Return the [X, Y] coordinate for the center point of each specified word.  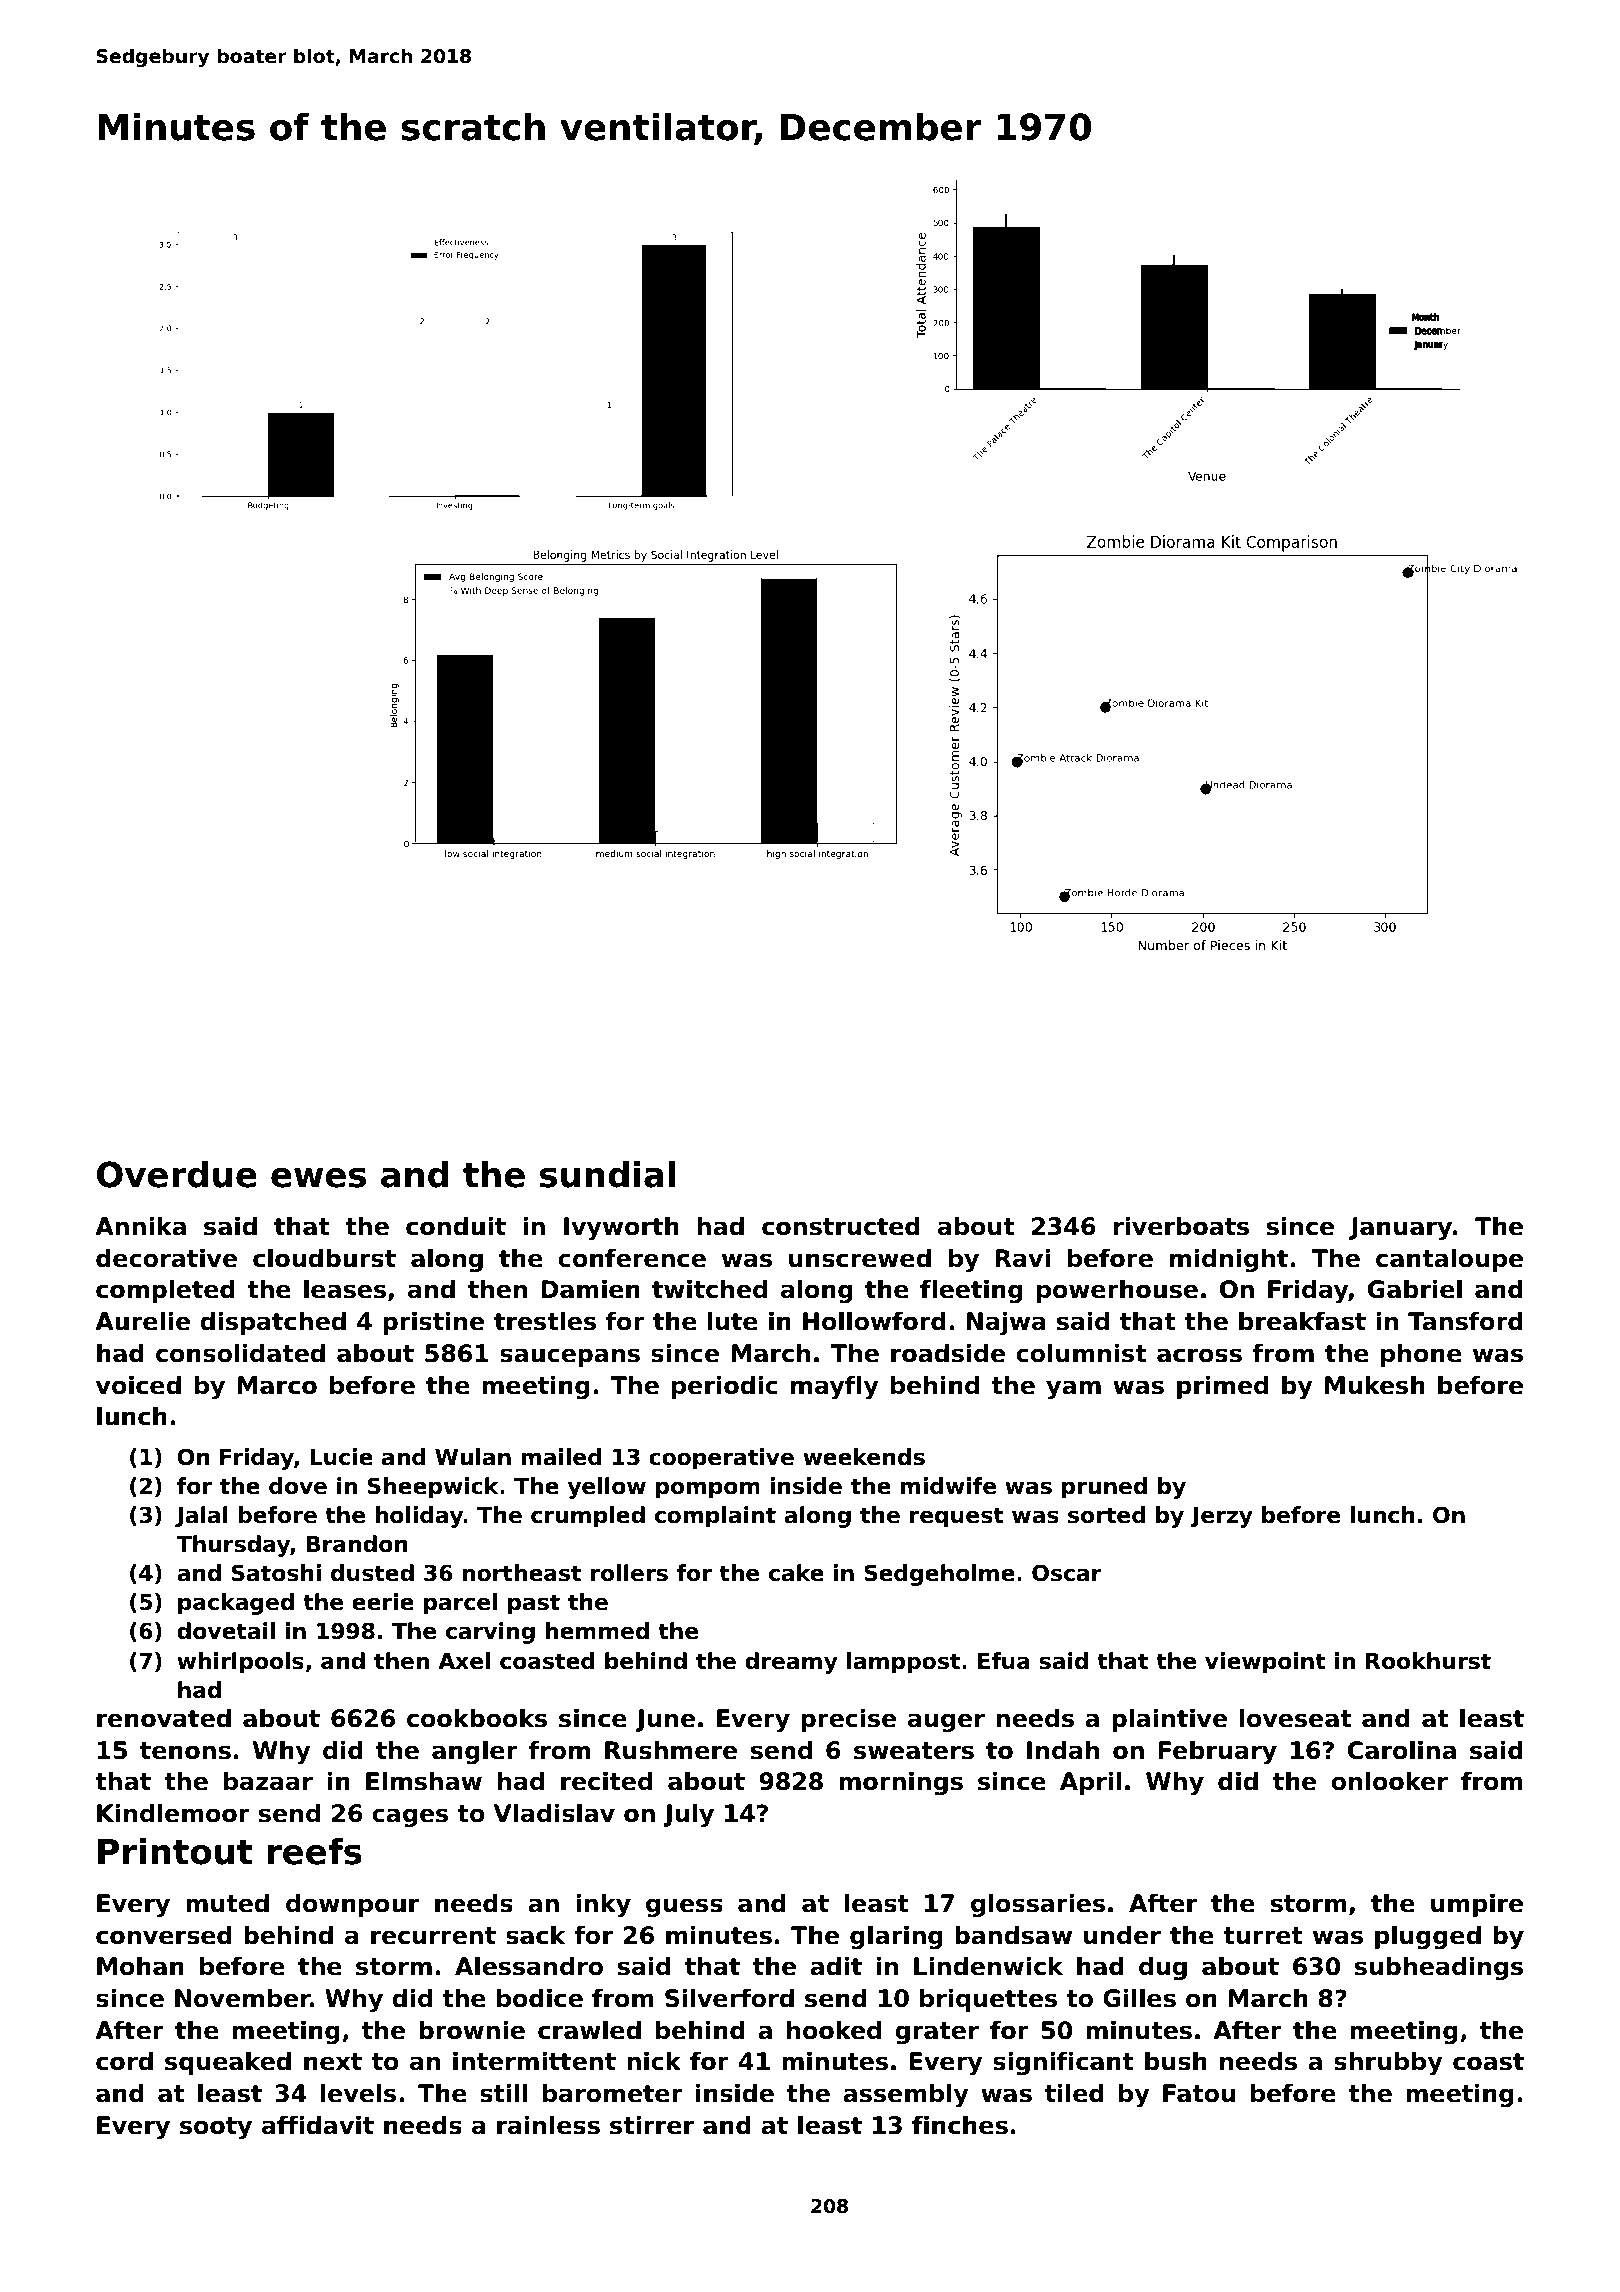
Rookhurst [1428, 1661]
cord [124, 2061]
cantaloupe [1449, 1260]
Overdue [177, 1174]
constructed [841, 1226]
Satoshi [276, 1573]
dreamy [791, 1663]
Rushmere [671, 1750]
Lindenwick [988, 1966]
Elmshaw [424, 1781]
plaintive [1169, 1720]
